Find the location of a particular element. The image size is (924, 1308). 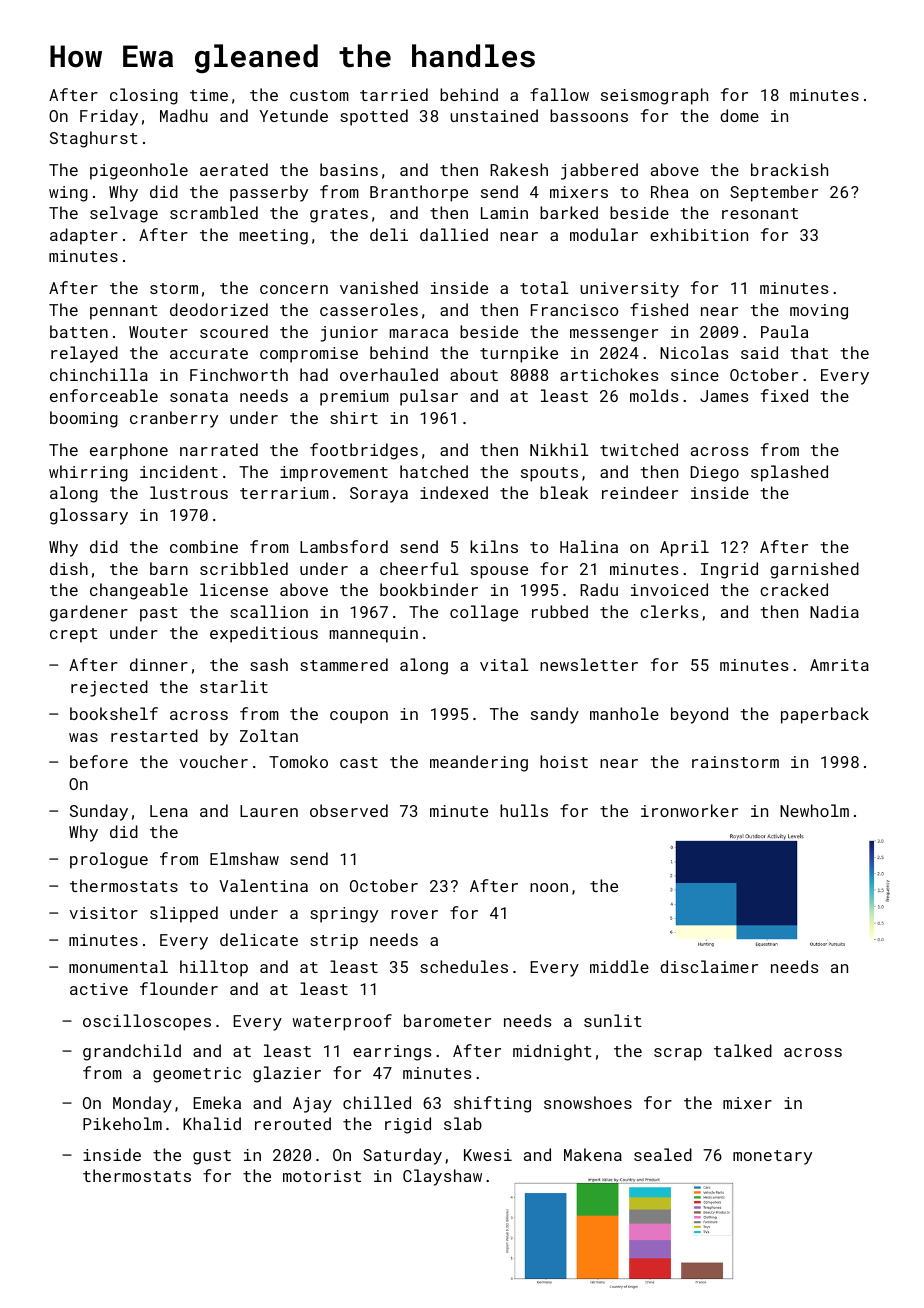

pennant is located at coordinates (124, 312).
